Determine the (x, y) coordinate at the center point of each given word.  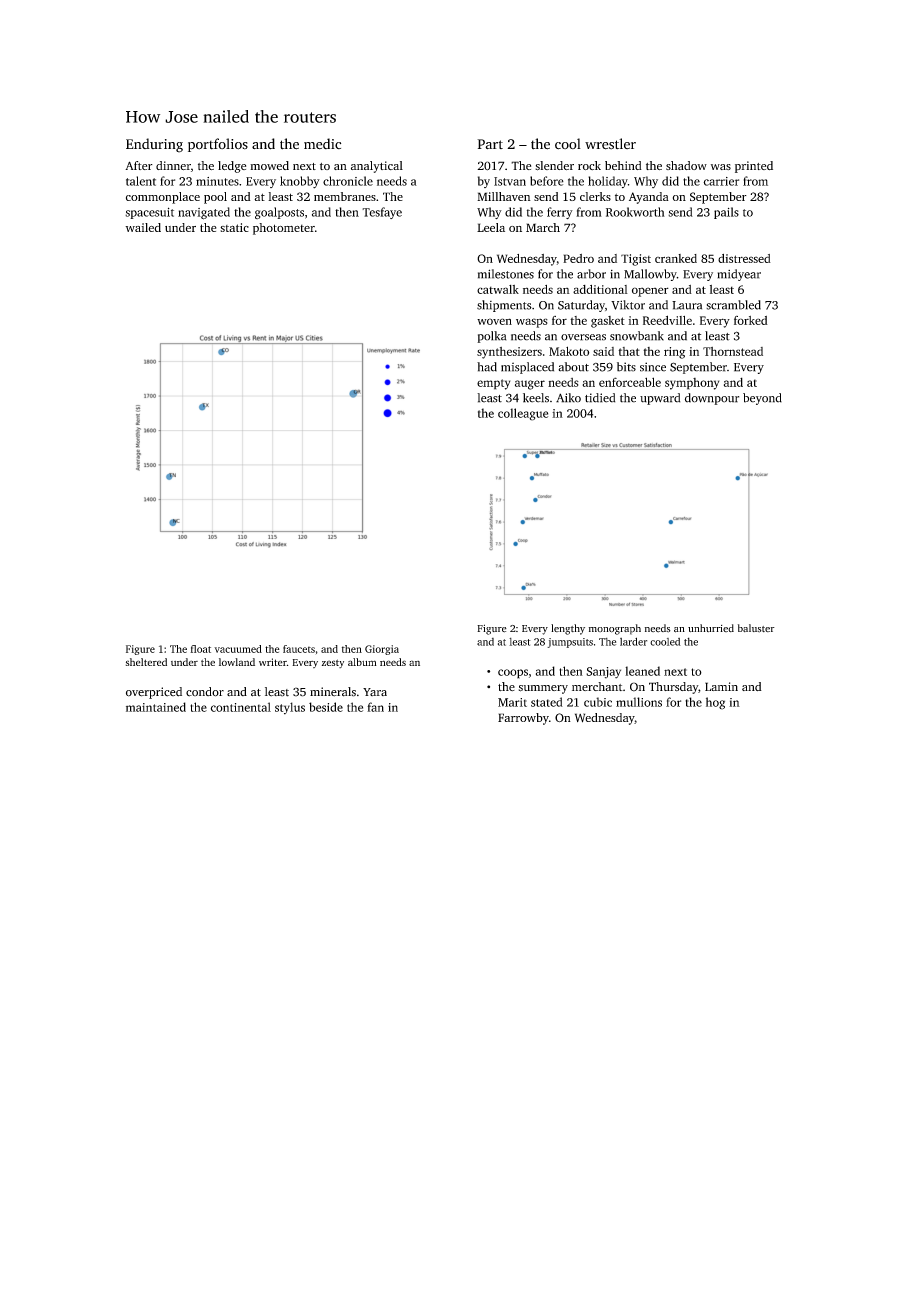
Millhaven (504, 196)
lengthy (568, 629)
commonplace (163, 198)
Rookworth (635, 212)
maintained (156, 707)
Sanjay (603, 673)
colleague (523, 414)
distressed (744, 258)
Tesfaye (382, 213)
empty (493, 384)
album (362, 662)
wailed (143, 227)
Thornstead (733, 351)
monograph (615, 629)
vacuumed (238, 649)
